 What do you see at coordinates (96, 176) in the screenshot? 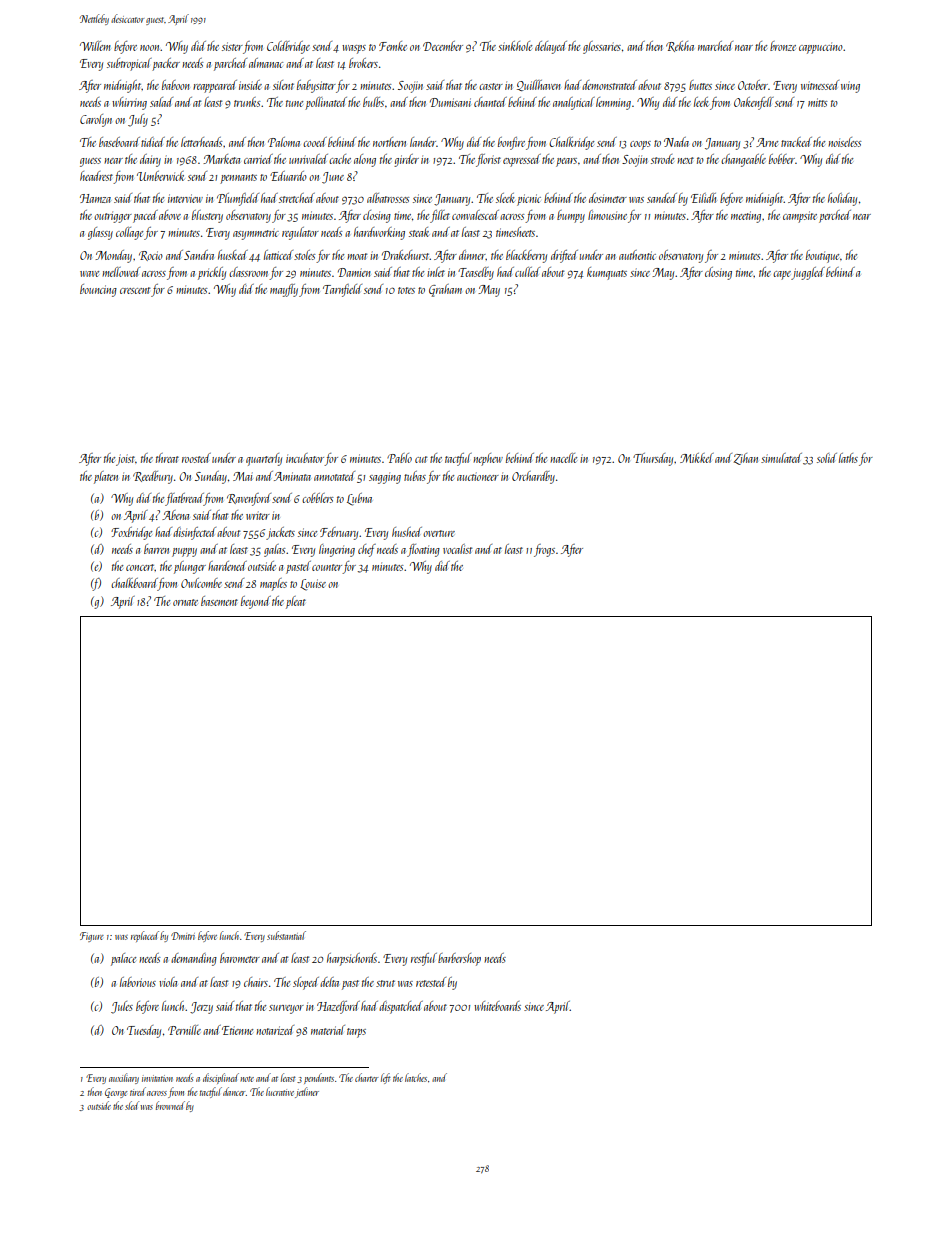
I see `headrest` at bounding box center [96, 176].
